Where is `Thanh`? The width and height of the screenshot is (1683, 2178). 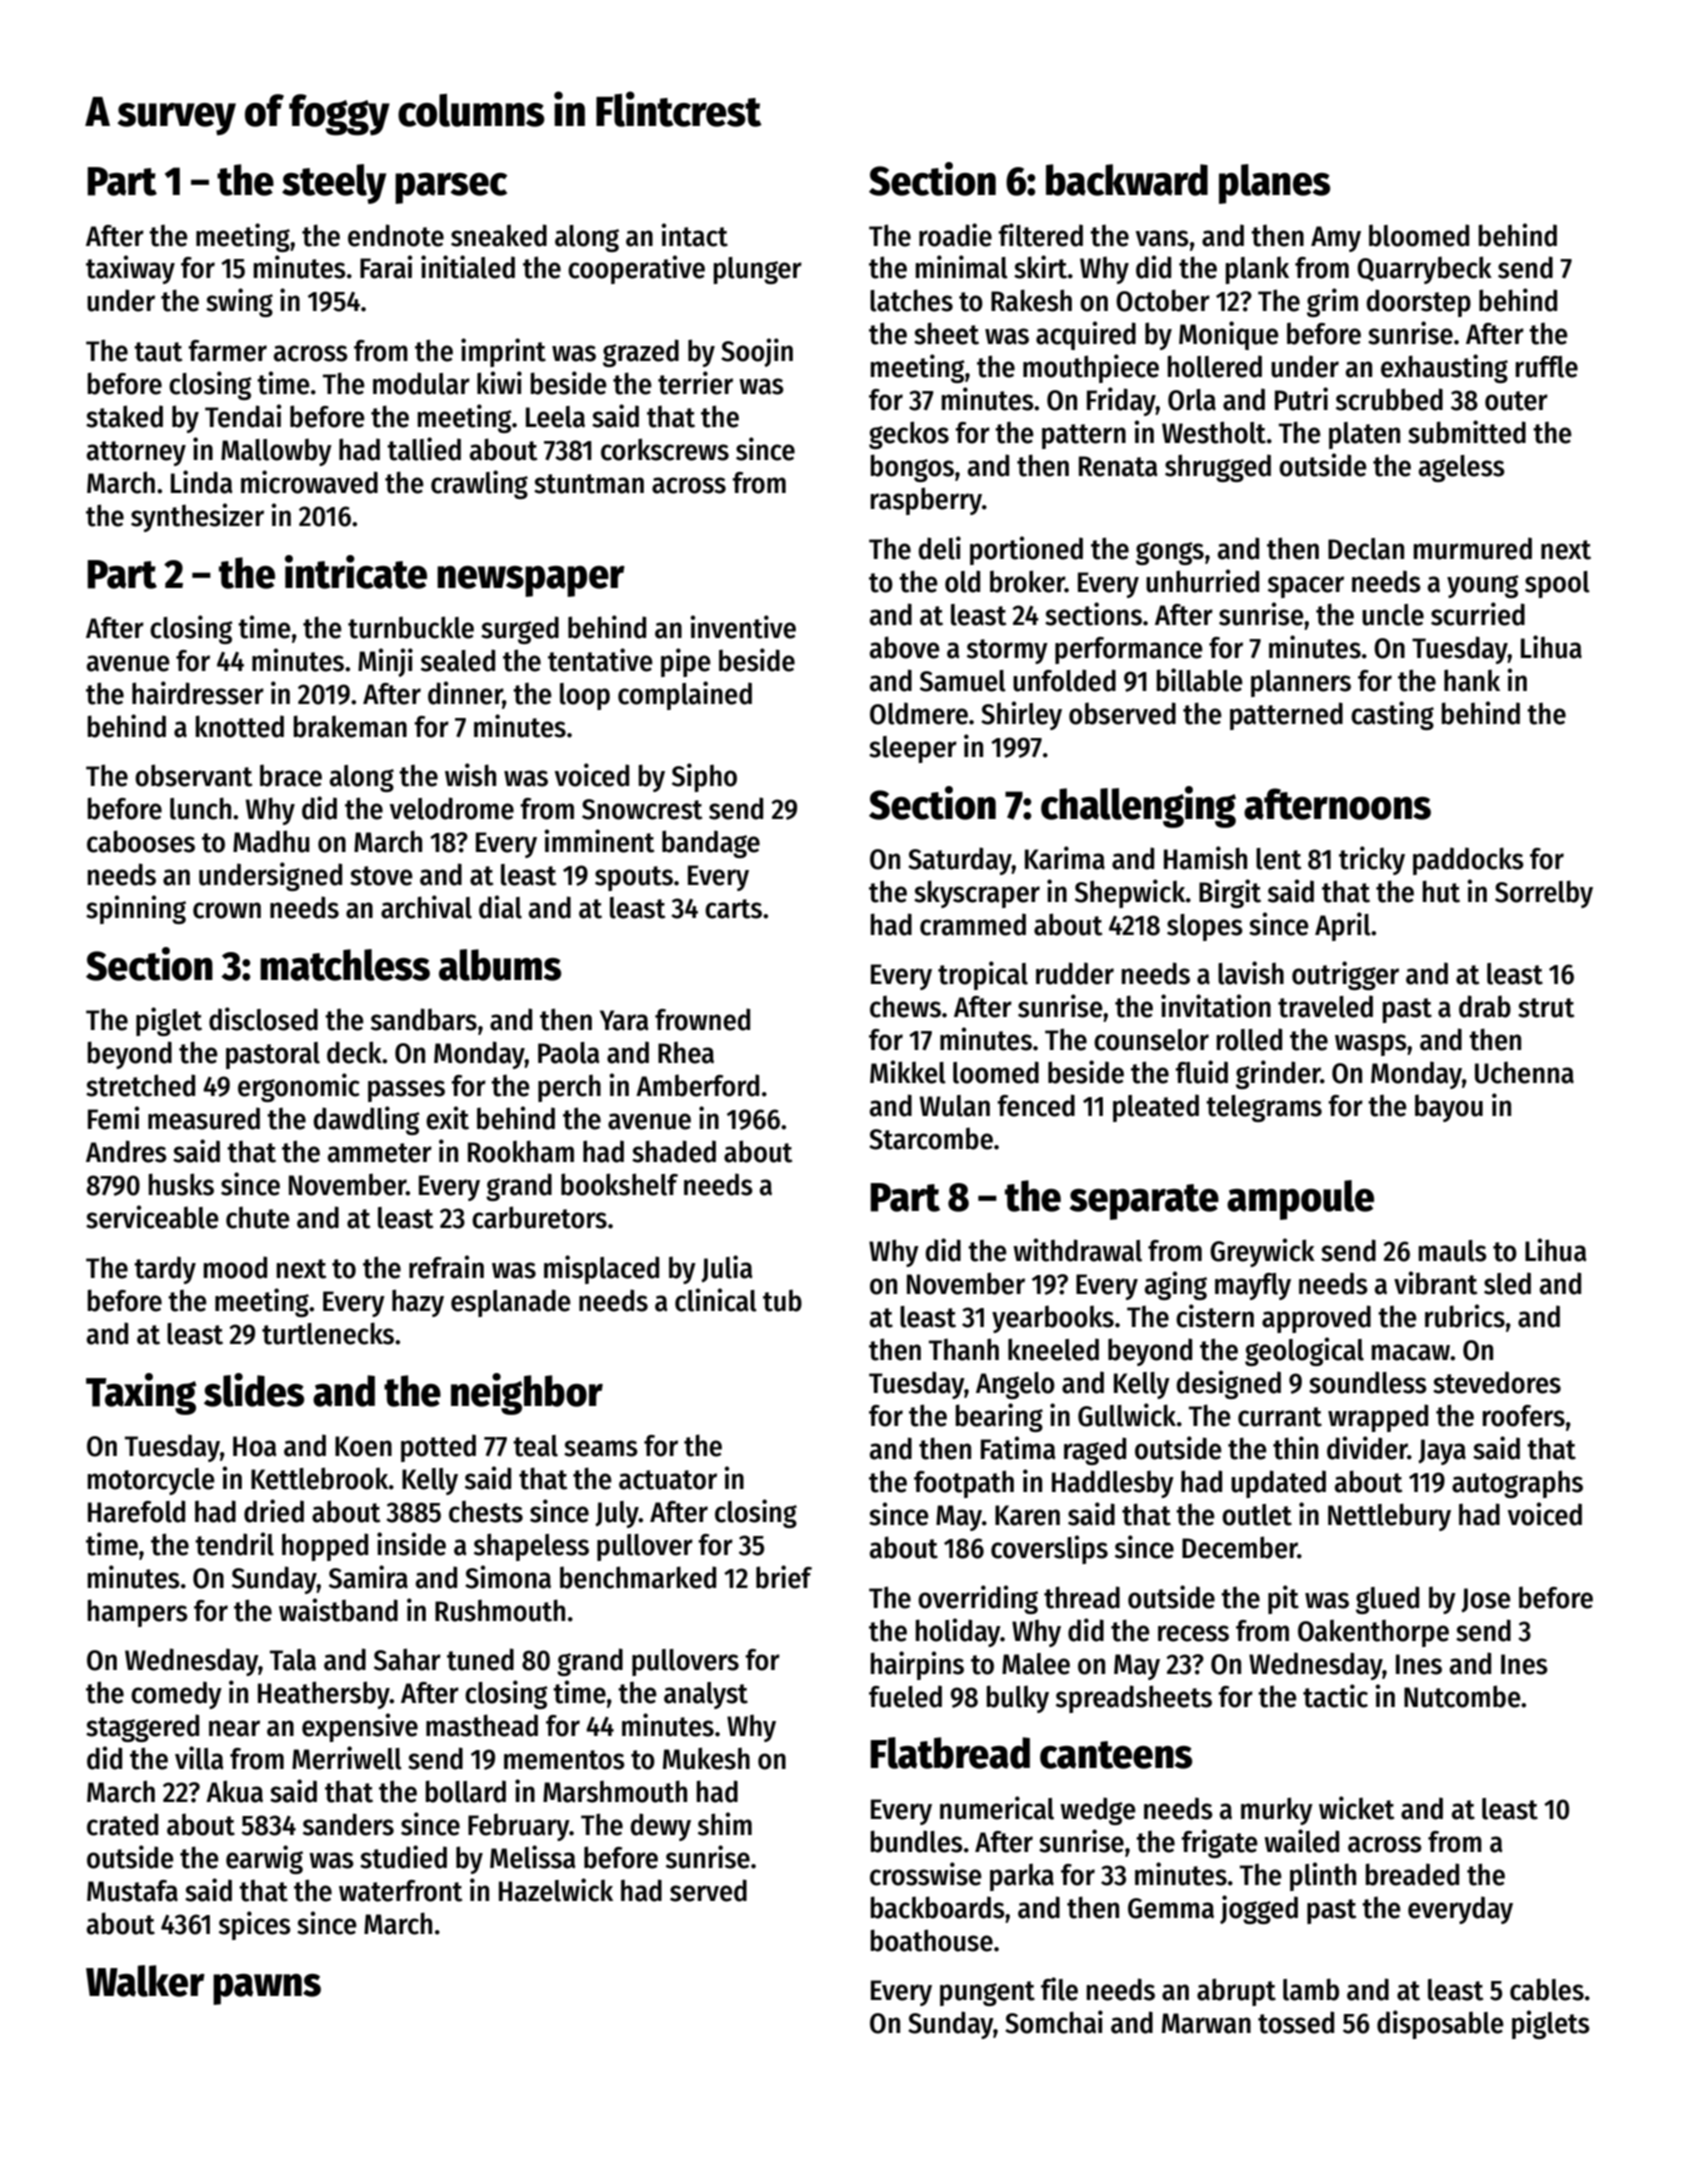
Thanh is located at coordinates (964, 1349).
